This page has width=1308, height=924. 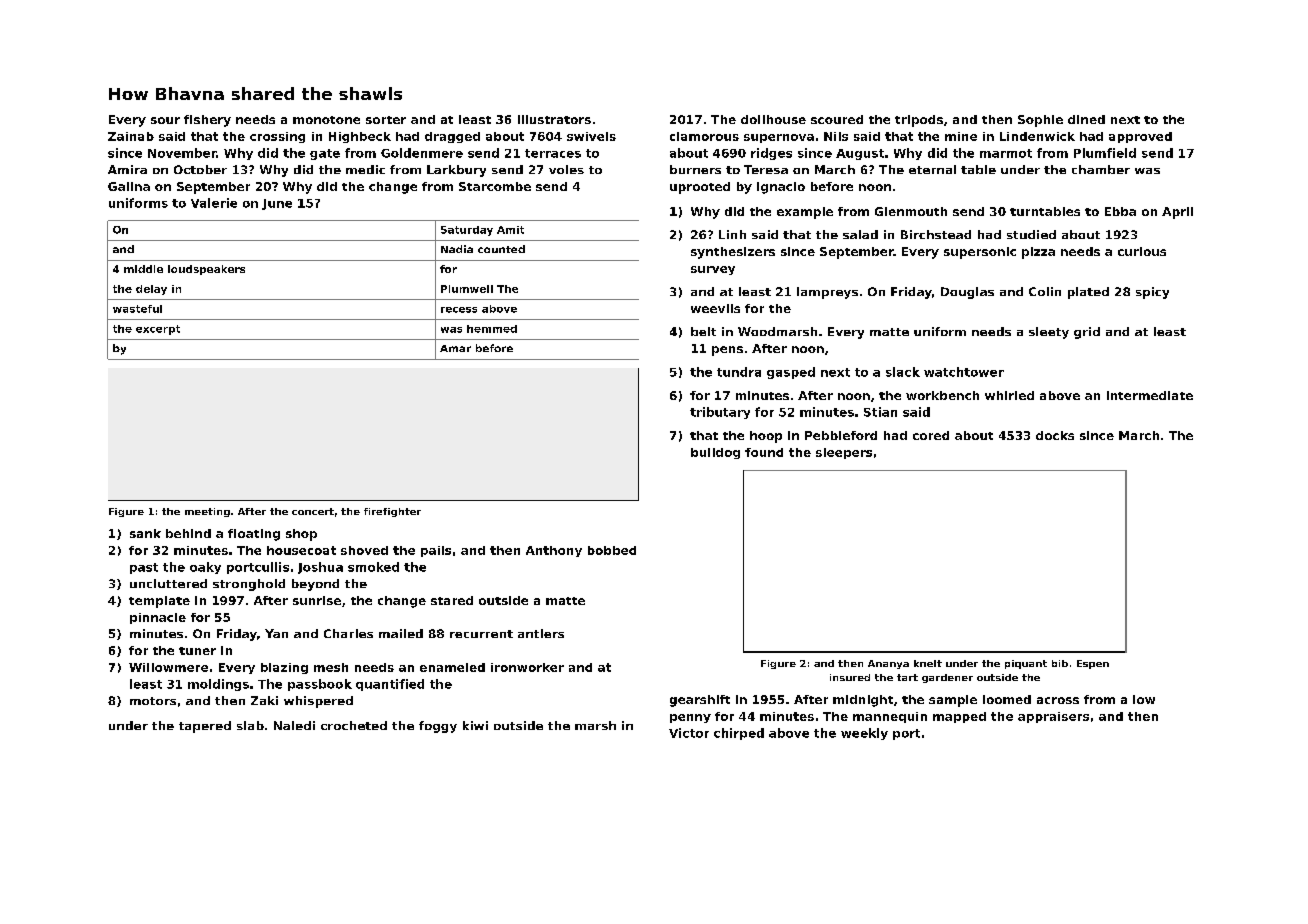 What do you see at coordinates (739, 734) in the page?
I see `chirped` at bounding box center [739, 734].
